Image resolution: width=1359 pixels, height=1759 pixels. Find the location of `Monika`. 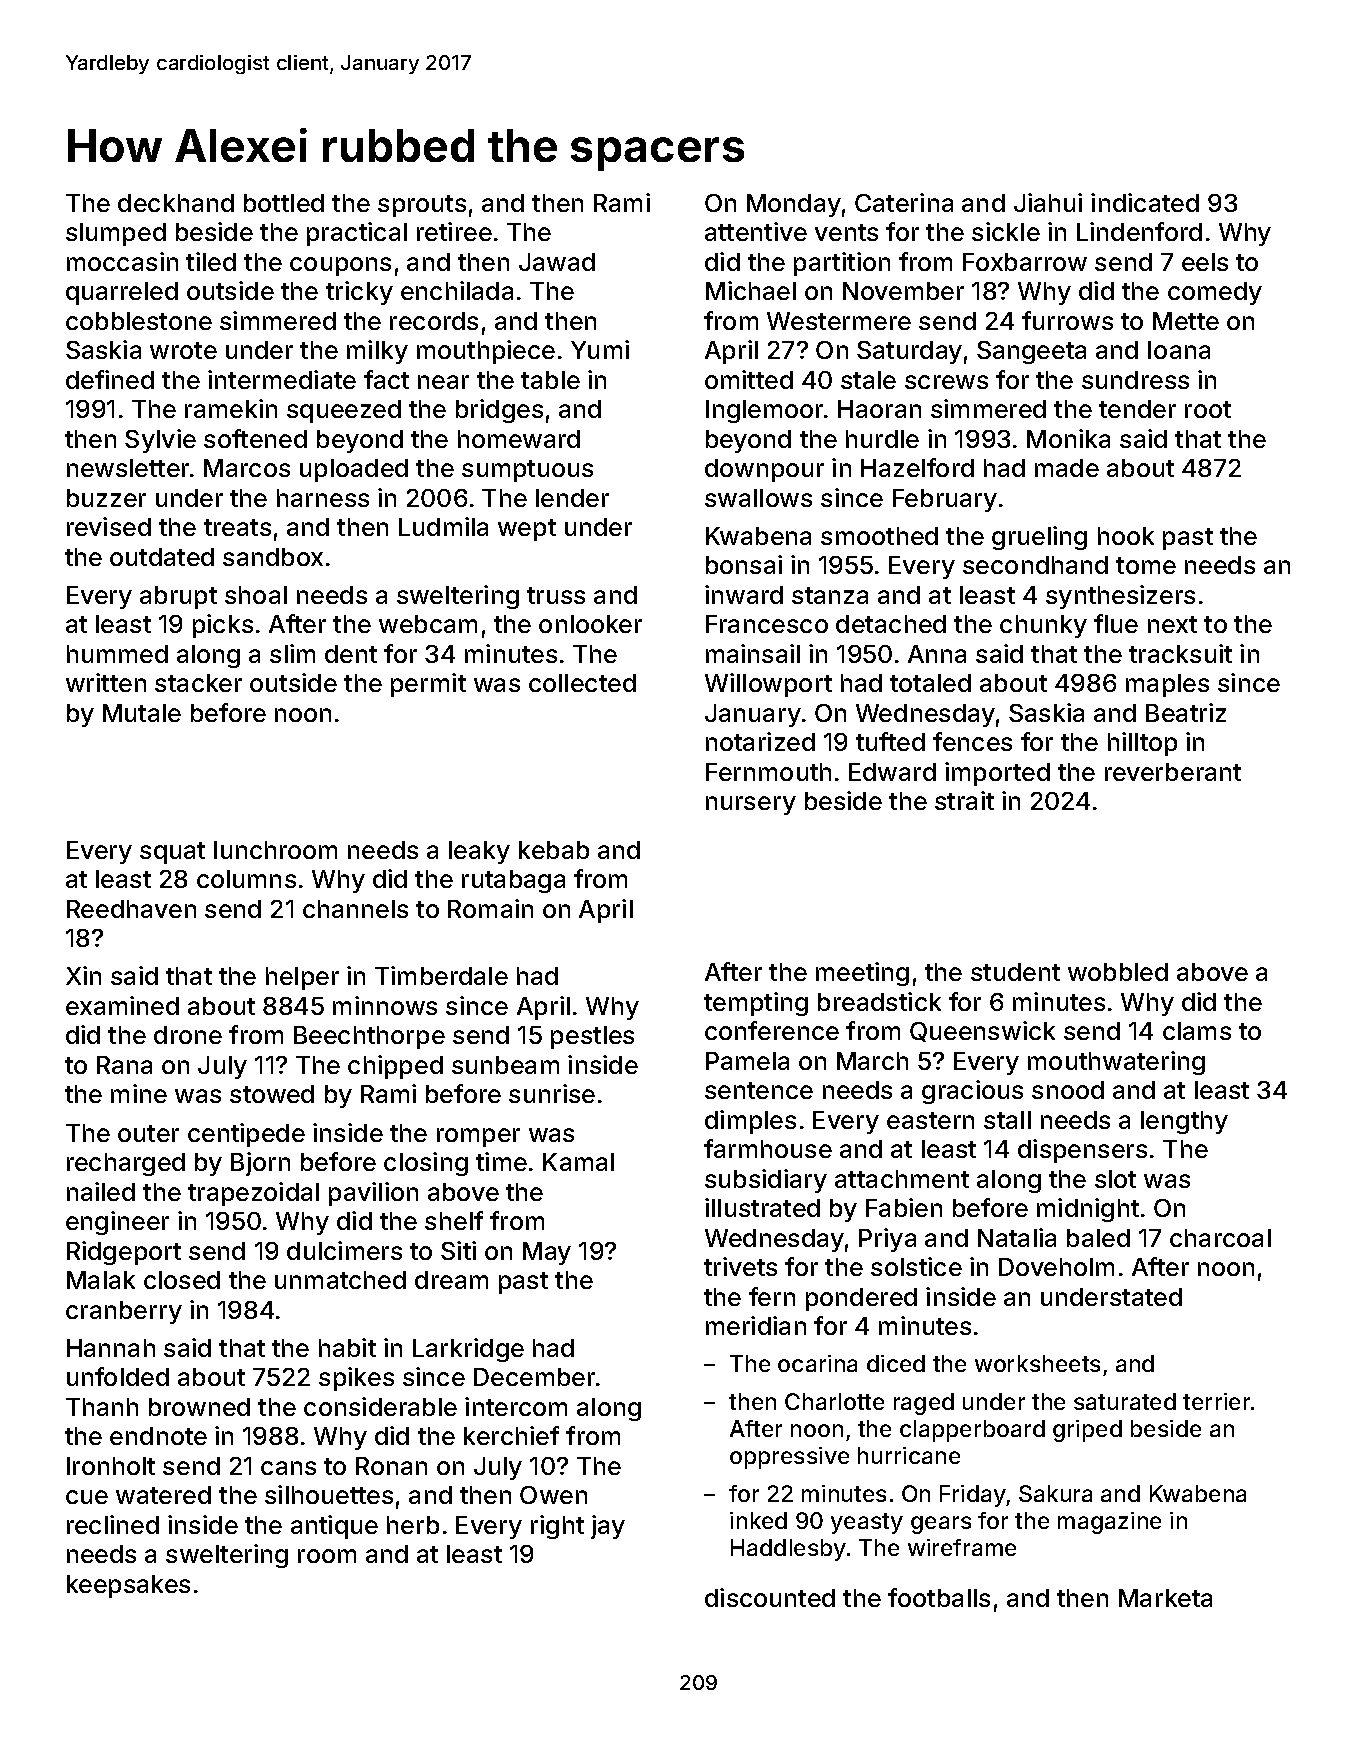

Monika is located at coordinates (1068, 438).
